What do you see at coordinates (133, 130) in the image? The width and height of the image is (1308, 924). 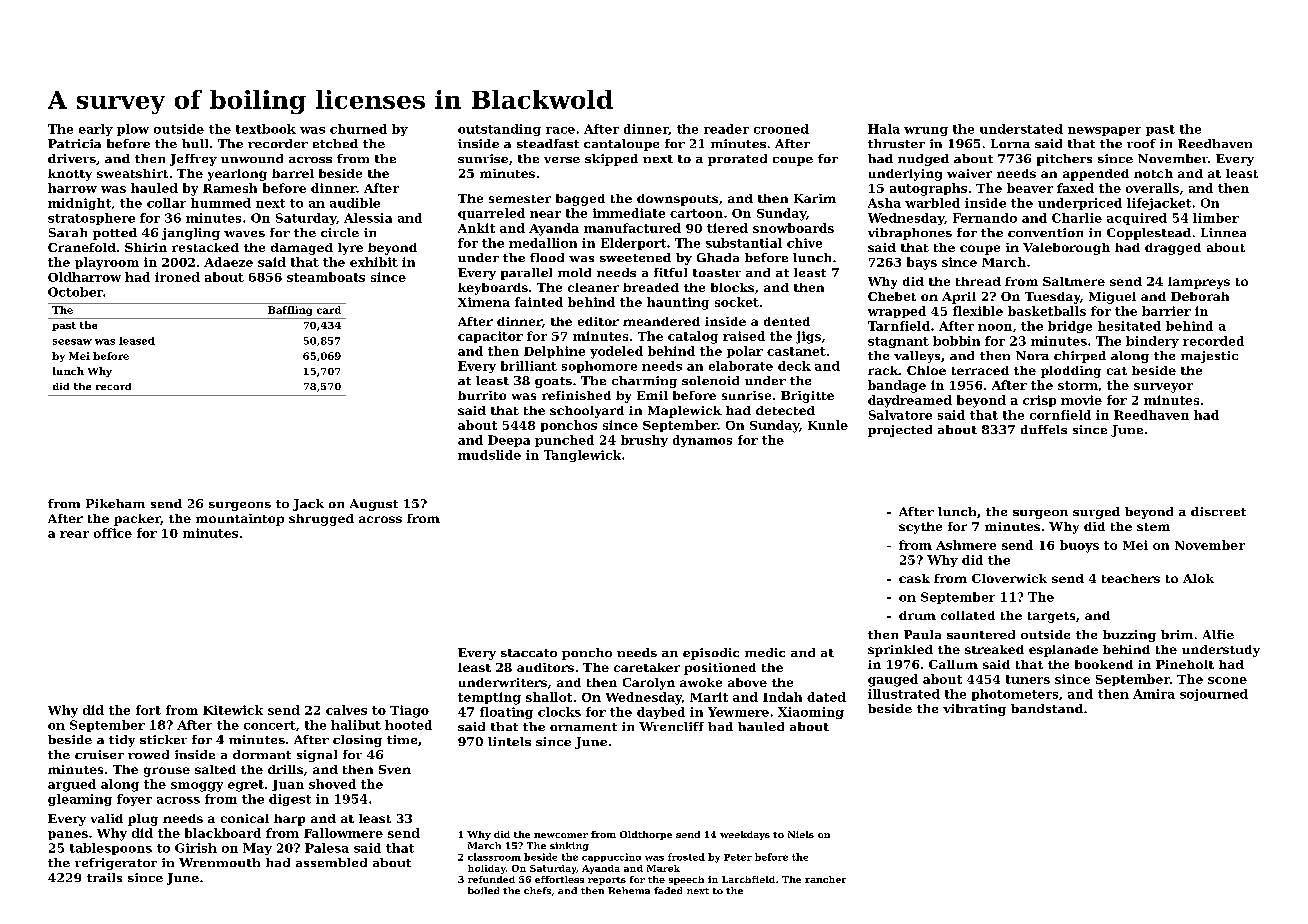 I see `plow` at bounding box center [133, 130].
